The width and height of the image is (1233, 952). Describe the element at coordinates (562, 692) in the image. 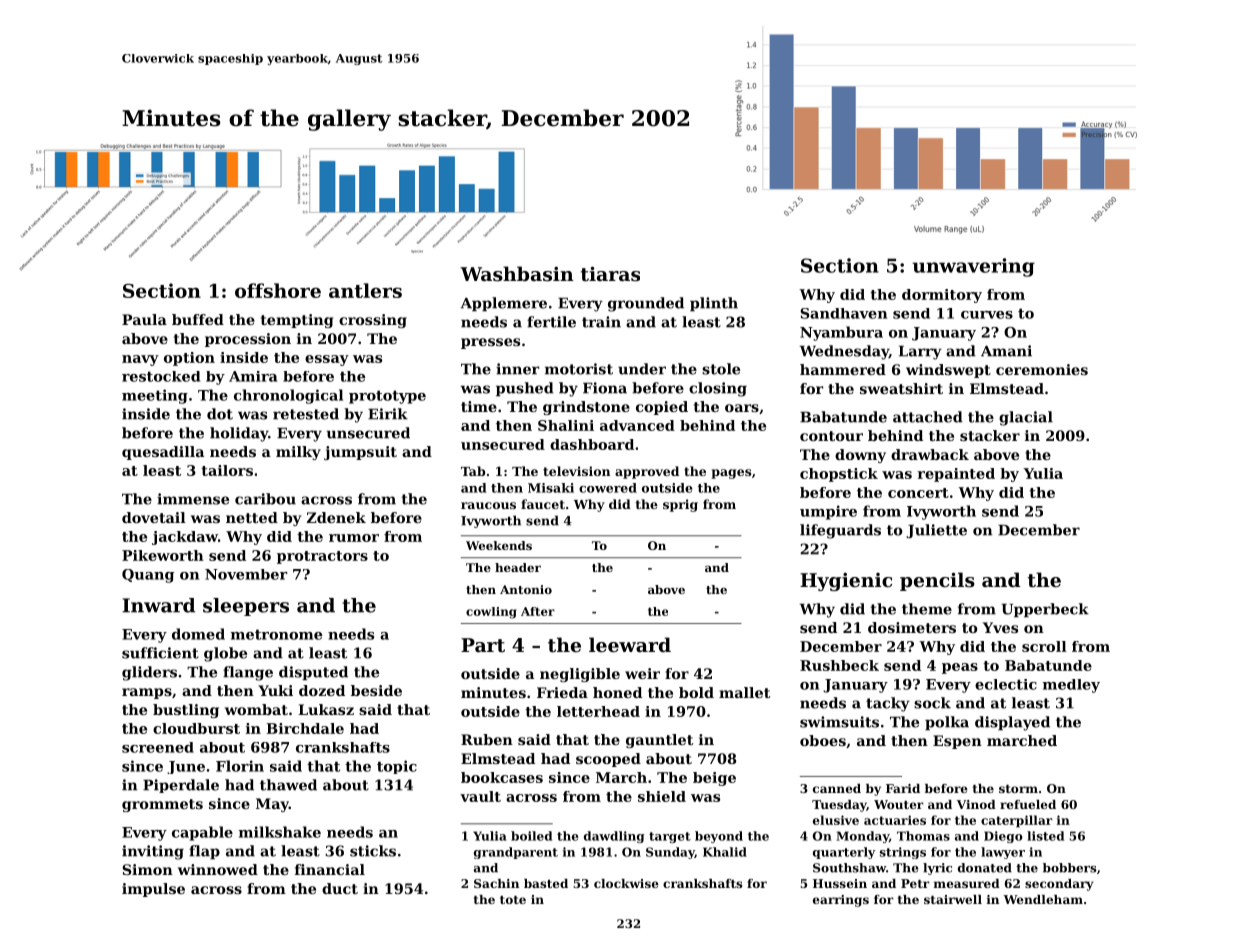

I see `Frieda` at that location.
